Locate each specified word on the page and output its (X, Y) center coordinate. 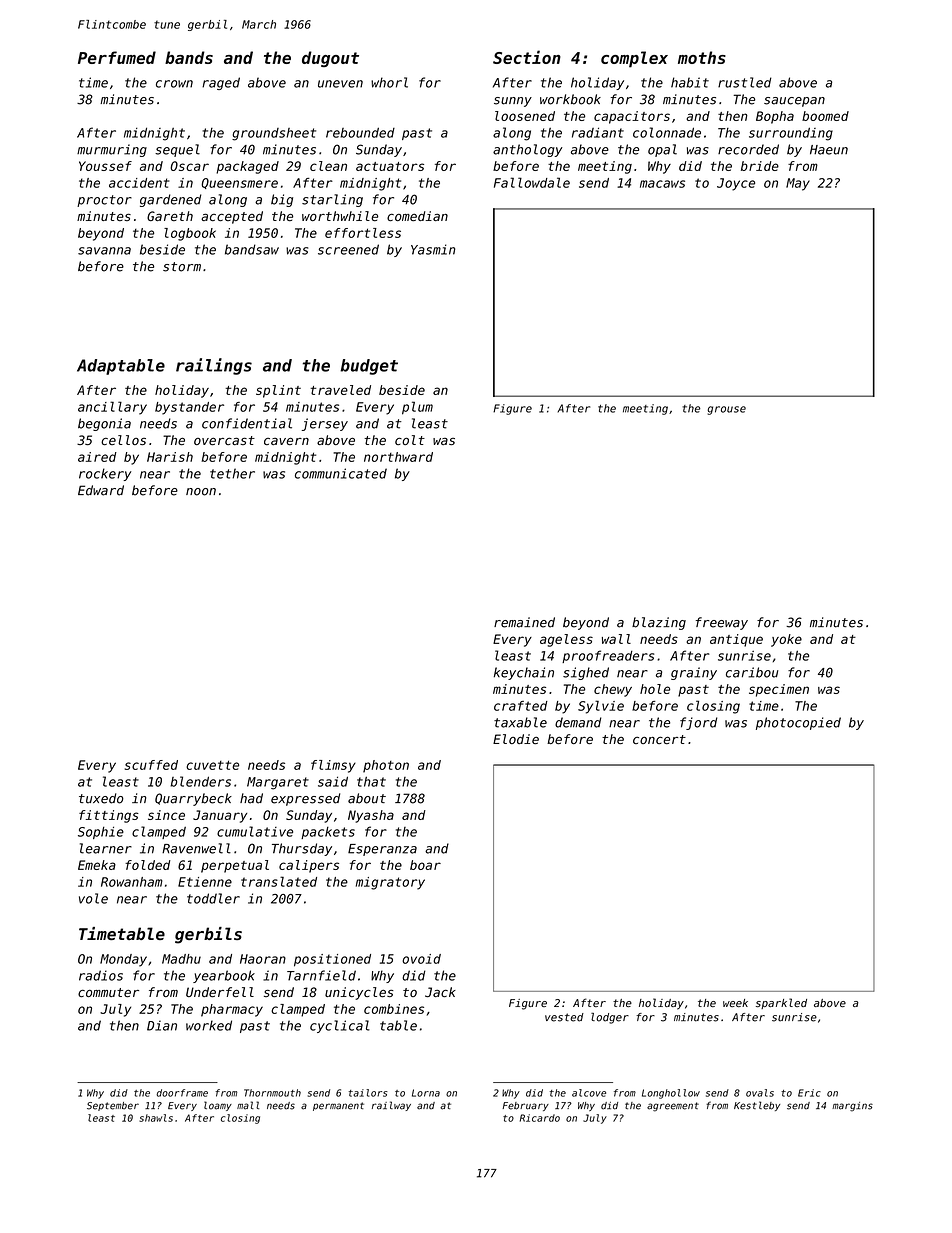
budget (369, 367)
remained (524, 622)
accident (139, 183)
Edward (101, 490)
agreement (673, 1107)
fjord (698, 723)
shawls (156, 1118)
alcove (589, 1093)
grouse (726, 410)
